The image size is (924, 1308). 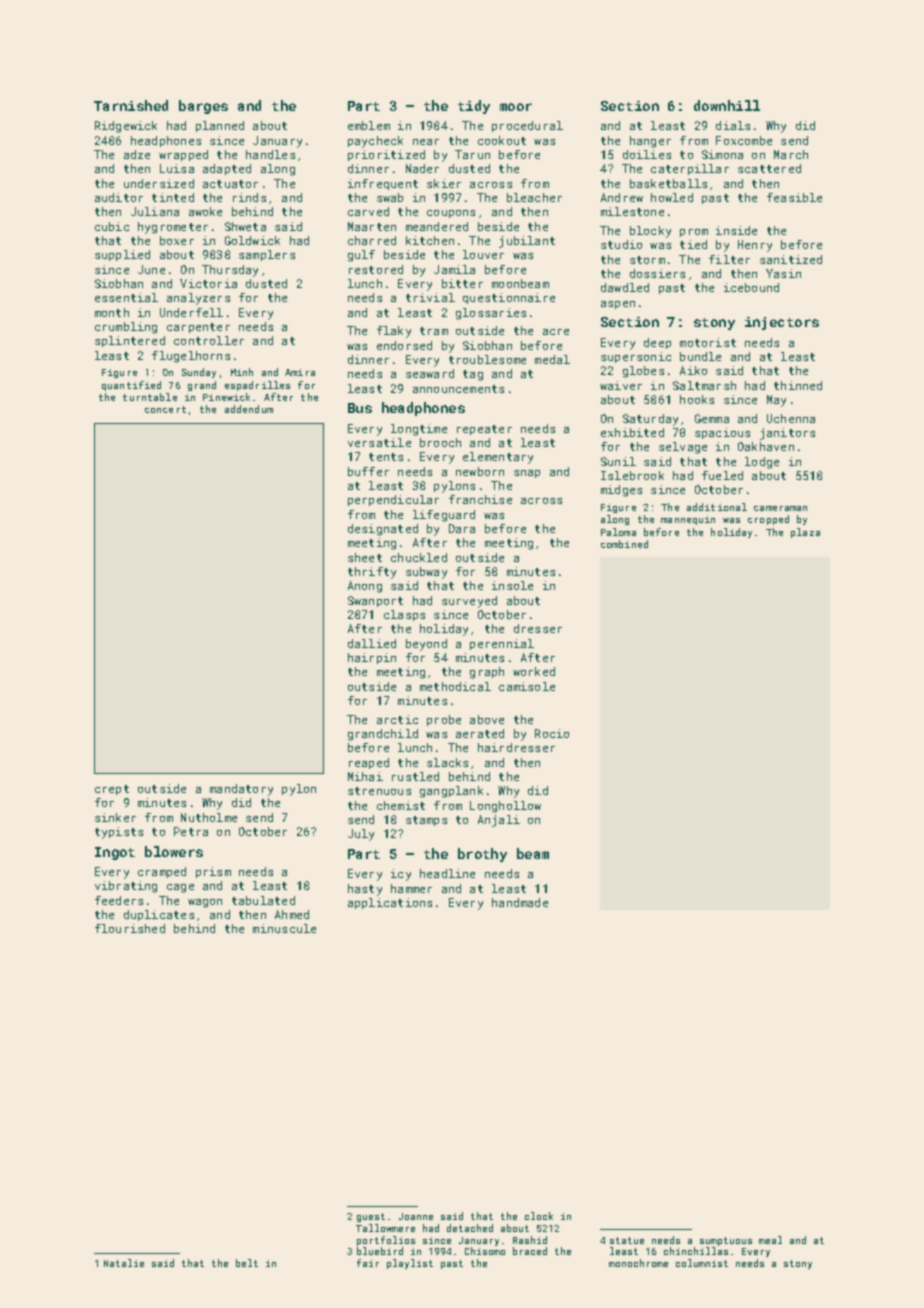 What do you see at coordinates (131, 105) in the page?
I see `Tarnished` at bounding box center [131, 105].
